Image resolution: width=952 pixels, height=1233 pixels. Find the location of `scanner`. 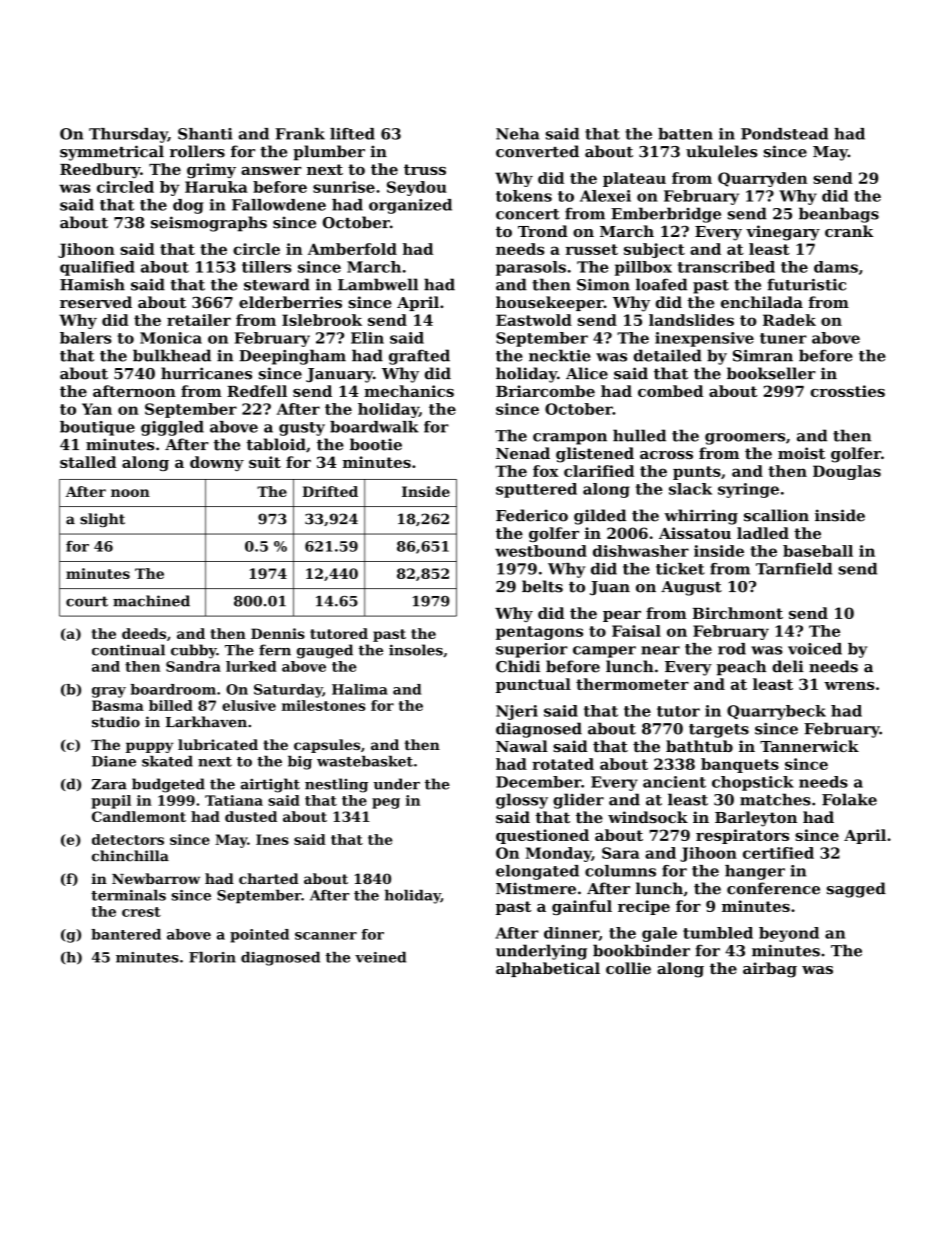

scanner is located at coordinates (326, 936).
